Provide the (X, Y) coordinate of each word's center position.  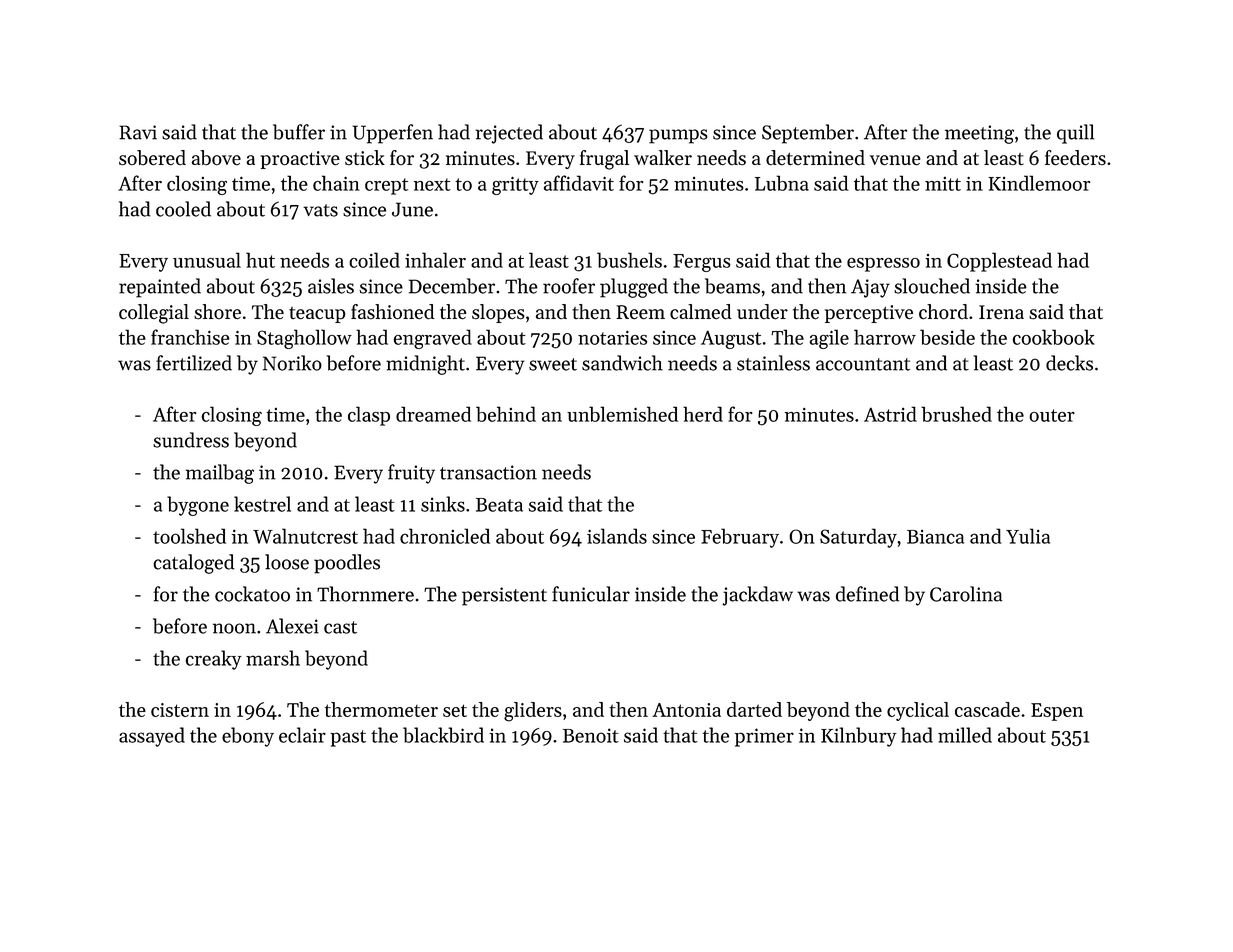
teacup (317, 315)
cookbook (1053, 337)
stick (365, 158)
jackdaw (757, 596)
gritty (515, 186)
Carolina (966, 594)
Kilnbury (859, 737)
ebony (248, 737)
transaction (488, 472)
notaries (612, 337)
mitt (943, 184)
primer (764, 737)
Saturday (858, 538)
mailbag (220, 474)
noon (234, 628)
